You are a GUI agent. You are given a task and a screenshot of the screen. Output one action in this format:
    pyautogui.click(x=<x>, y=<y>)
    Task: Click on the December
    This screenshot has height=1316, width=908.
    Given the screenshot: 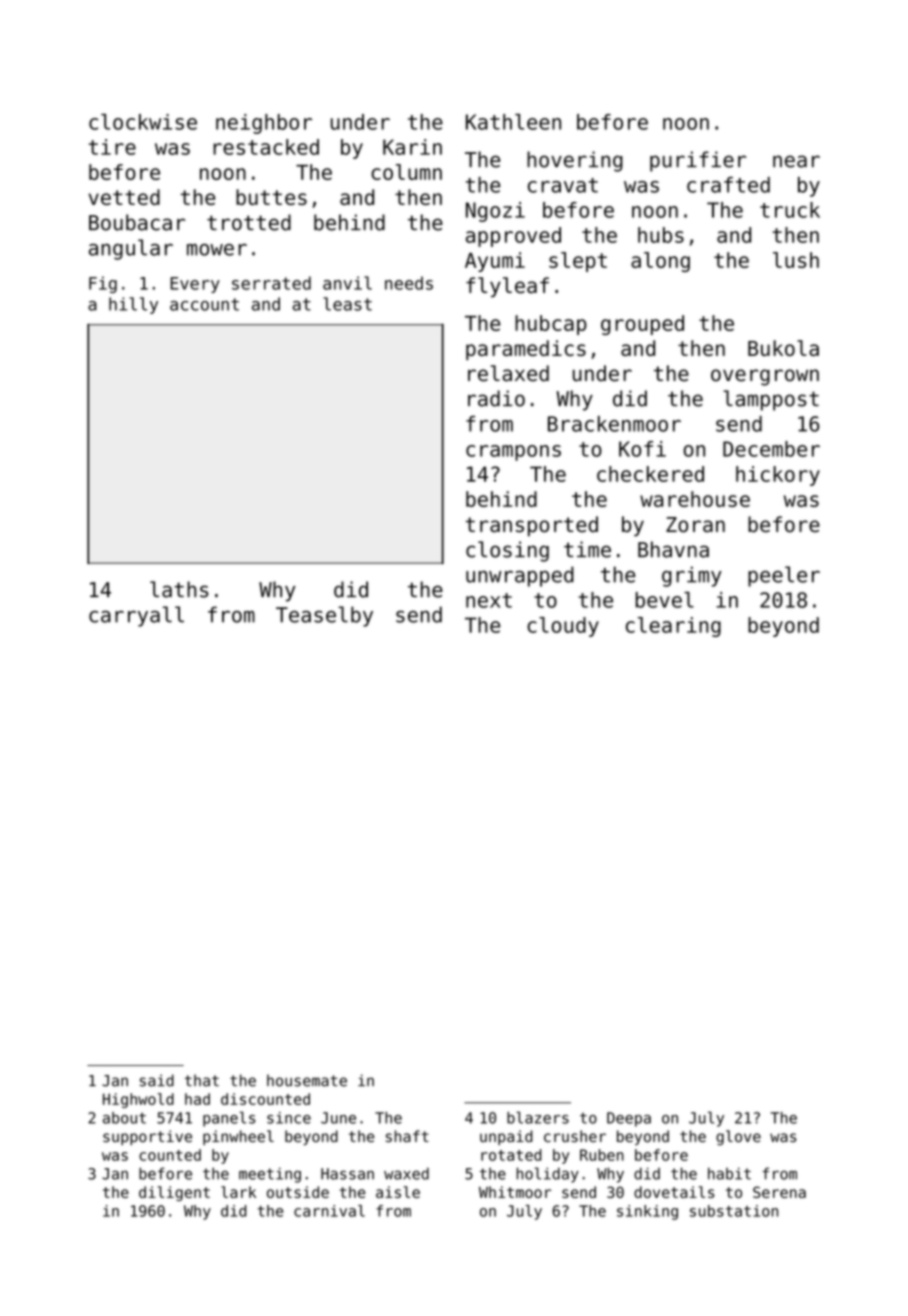 What is the action you would take?
    pyautogui.click(x=771, y=449)
